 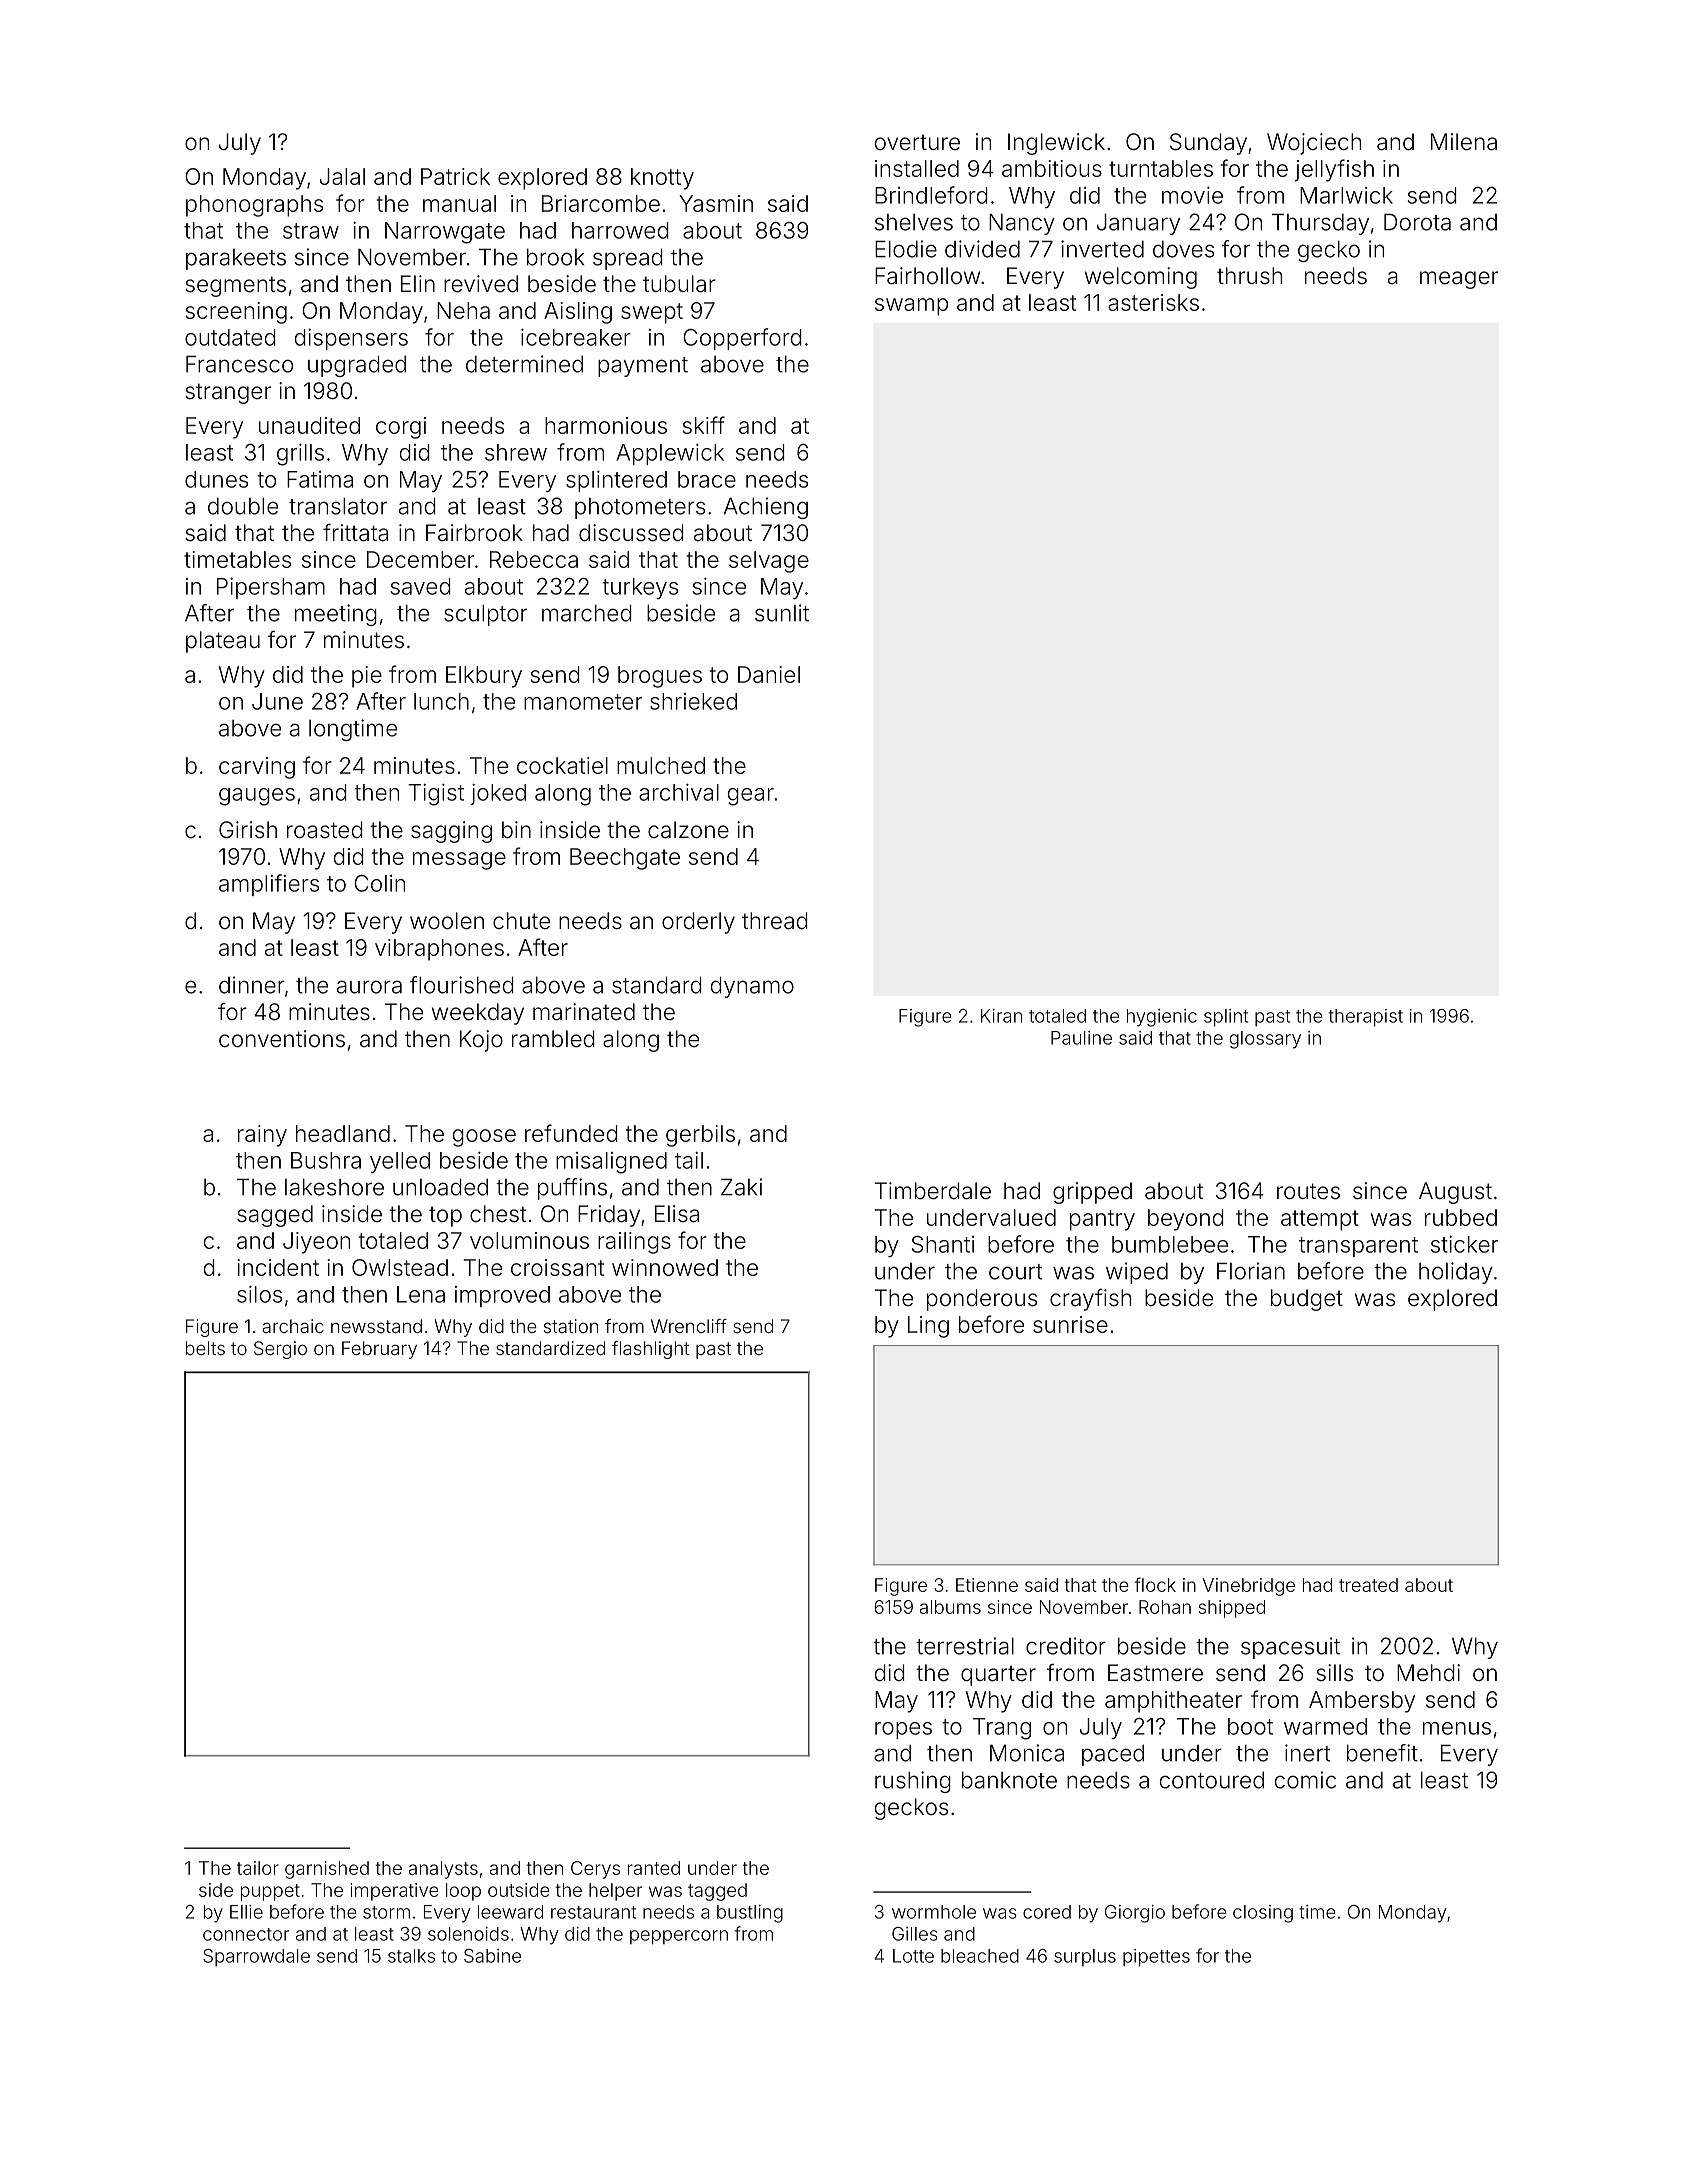 I want to click on Timberdale, so click(x=932, y=1191).
